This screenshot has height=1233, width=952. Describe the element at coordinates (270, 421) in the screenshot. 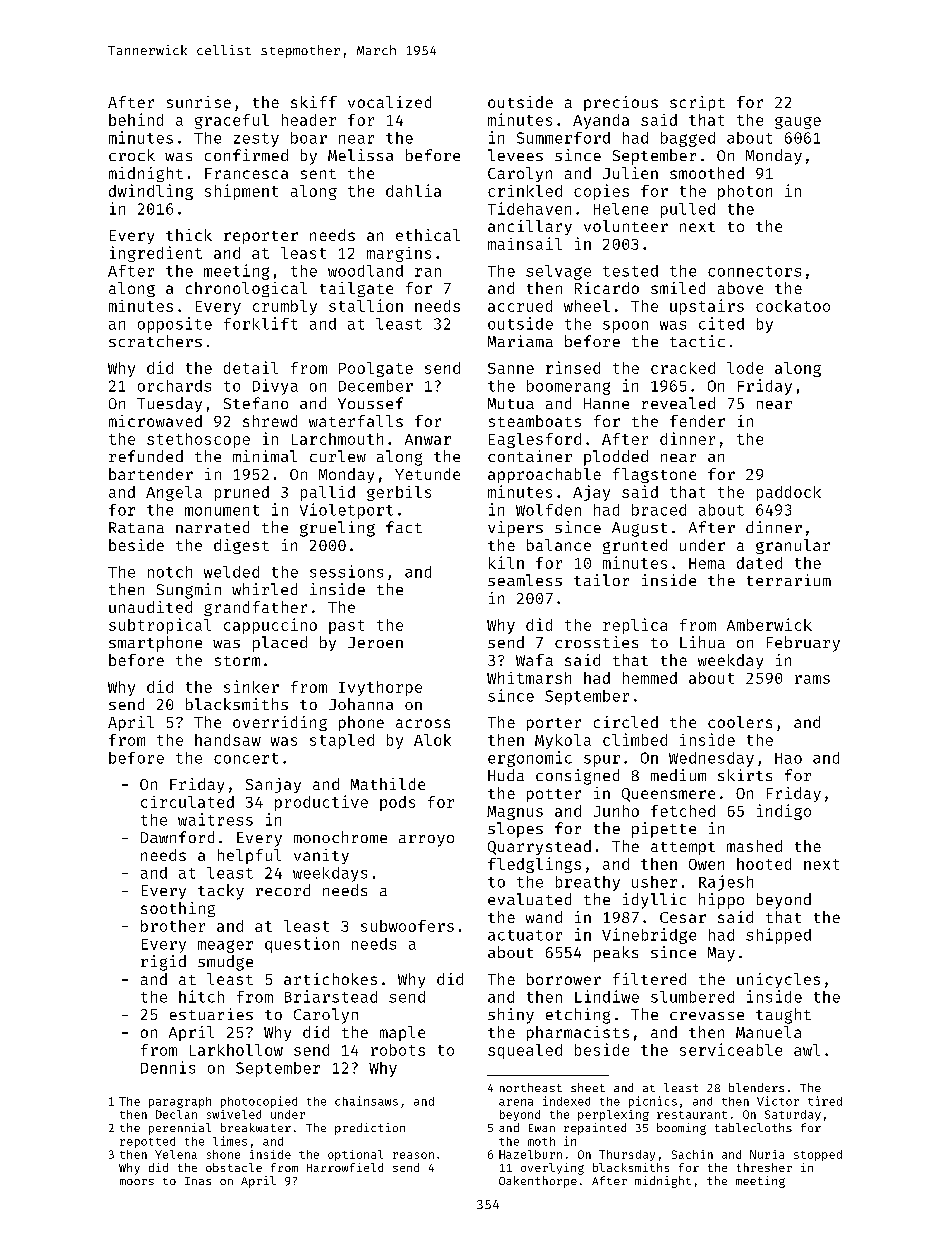

I see `shrewd` at that location.
